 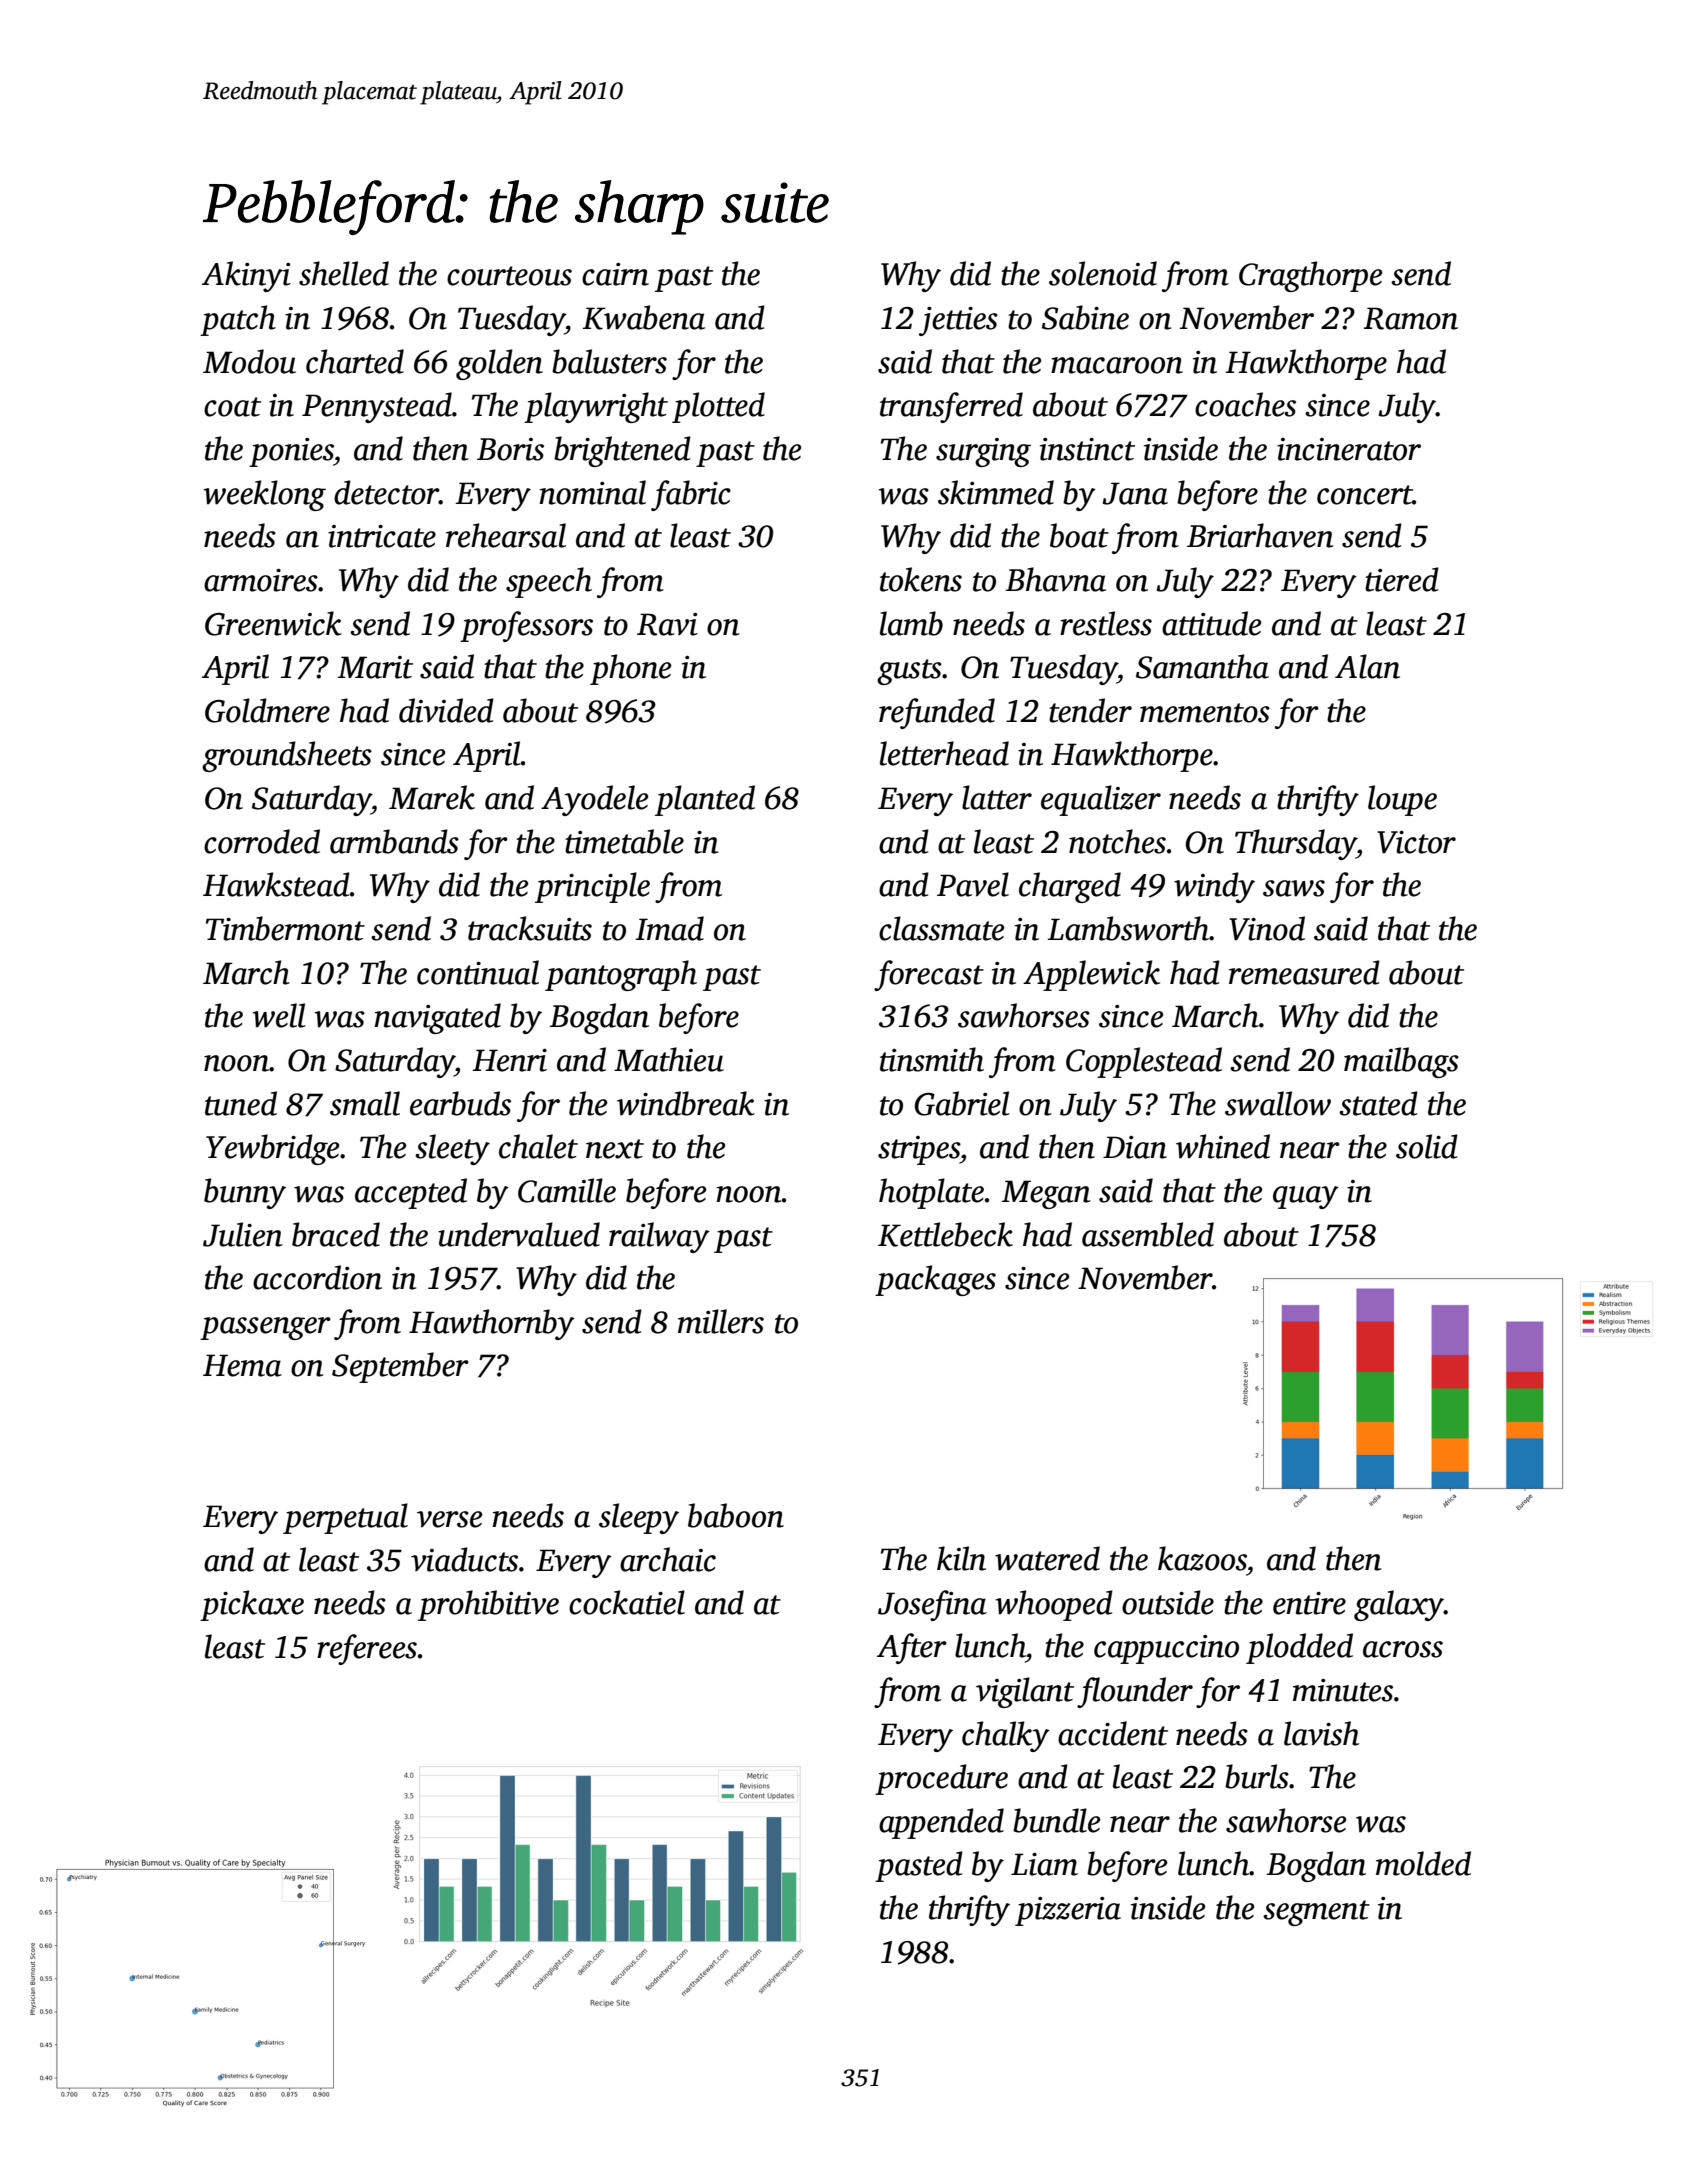 What do you see at coordinates (437, 1018) in the screenshot?
I see `navigated` at bounding box center [437, 1018].
